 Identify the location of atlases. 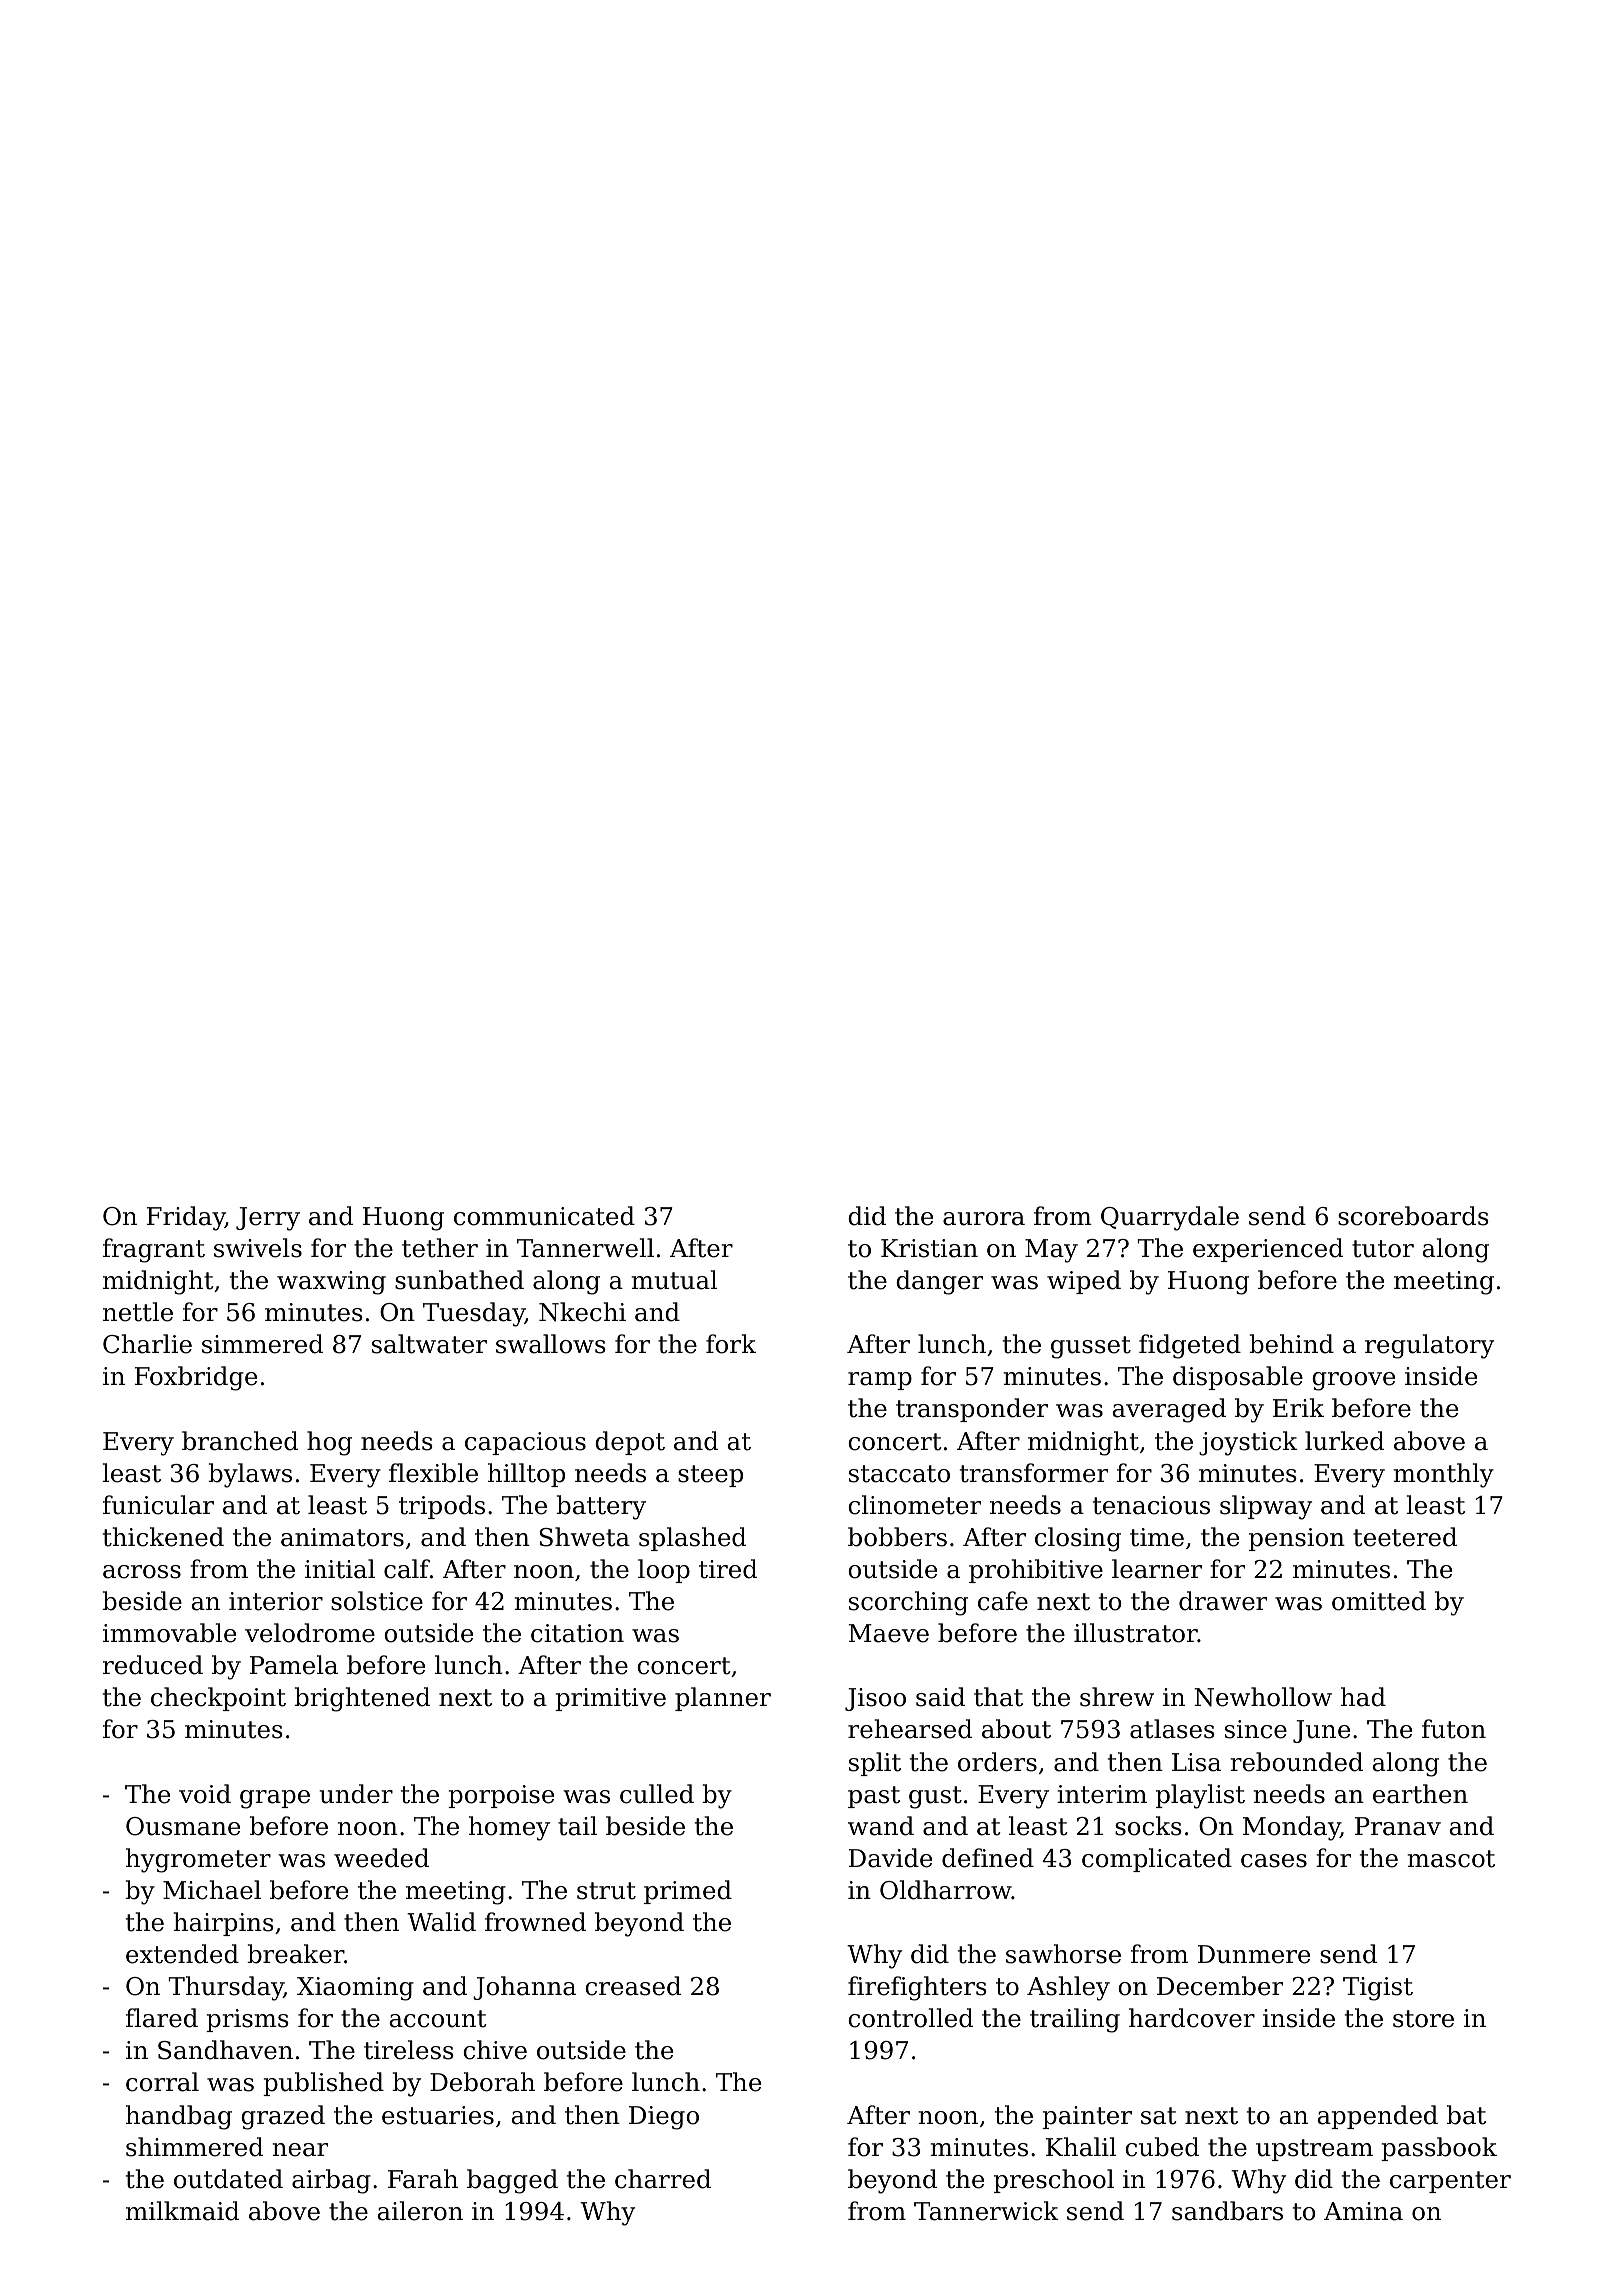
(1172, 1729).
